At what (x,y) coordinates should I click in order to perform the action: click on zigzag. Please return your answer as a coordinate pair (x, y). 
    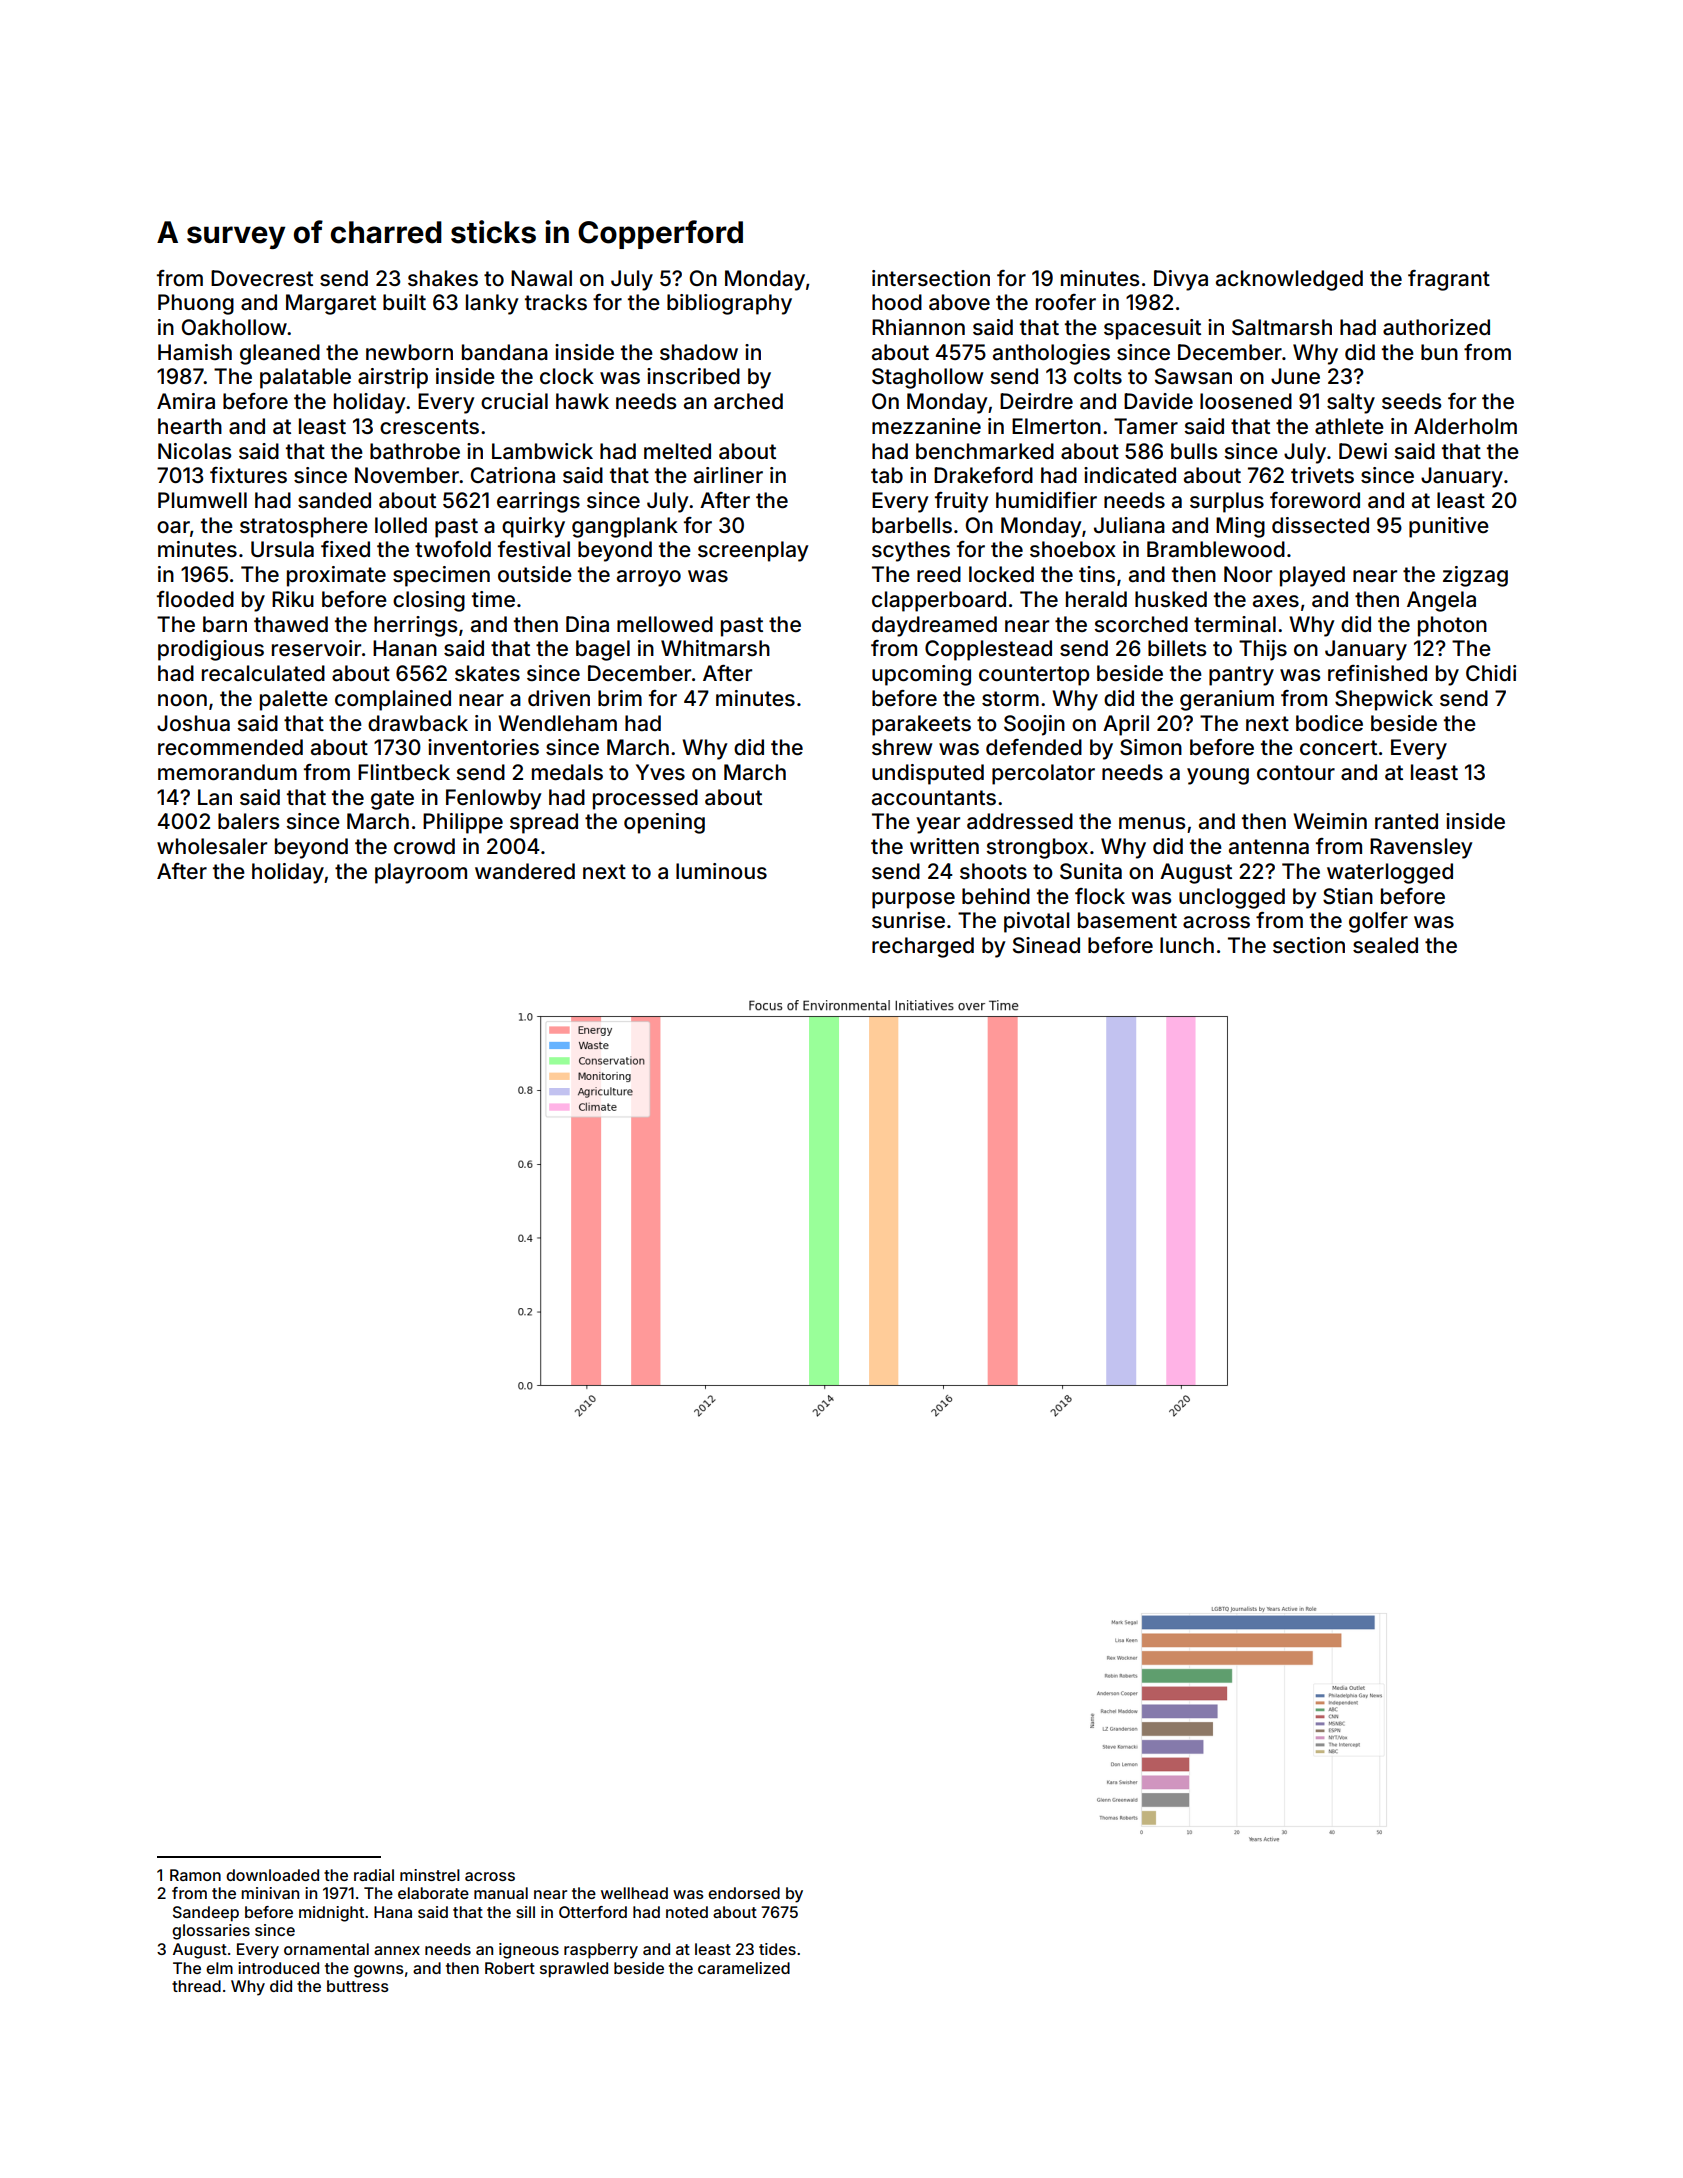
    Looking at the image, I should click on (1475, 576).
